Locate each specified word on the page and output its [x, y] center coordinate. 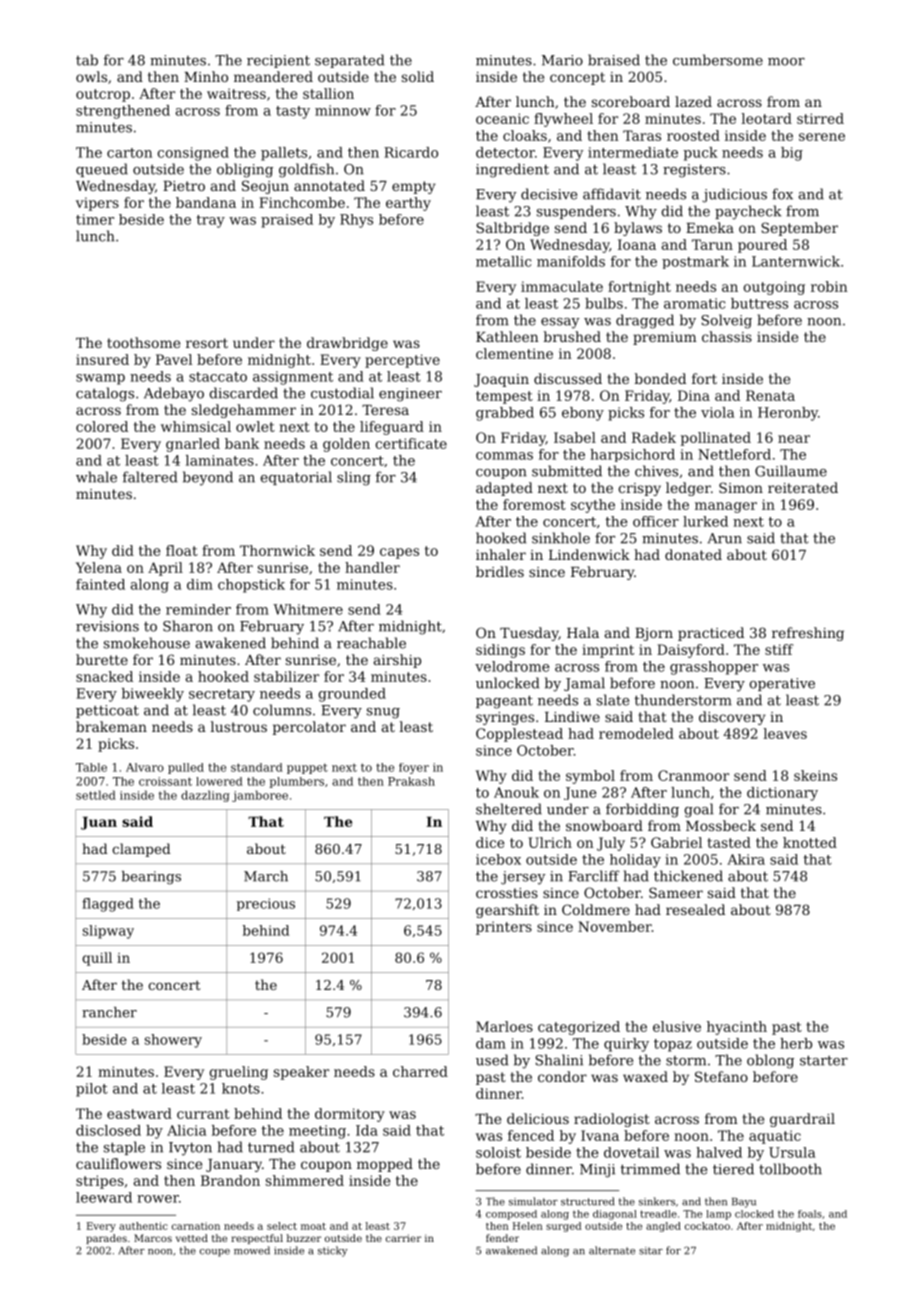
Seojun [265, 187]
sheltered [509, 809]
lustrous [239, 726]
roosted [693, 135]
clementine [514, 353]
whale [96, 477]
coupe [215, 1253]
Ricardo [411, 152]
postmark [695, 262]
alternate [612, 1250]
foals [810, 1214]
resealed [695, 909]
